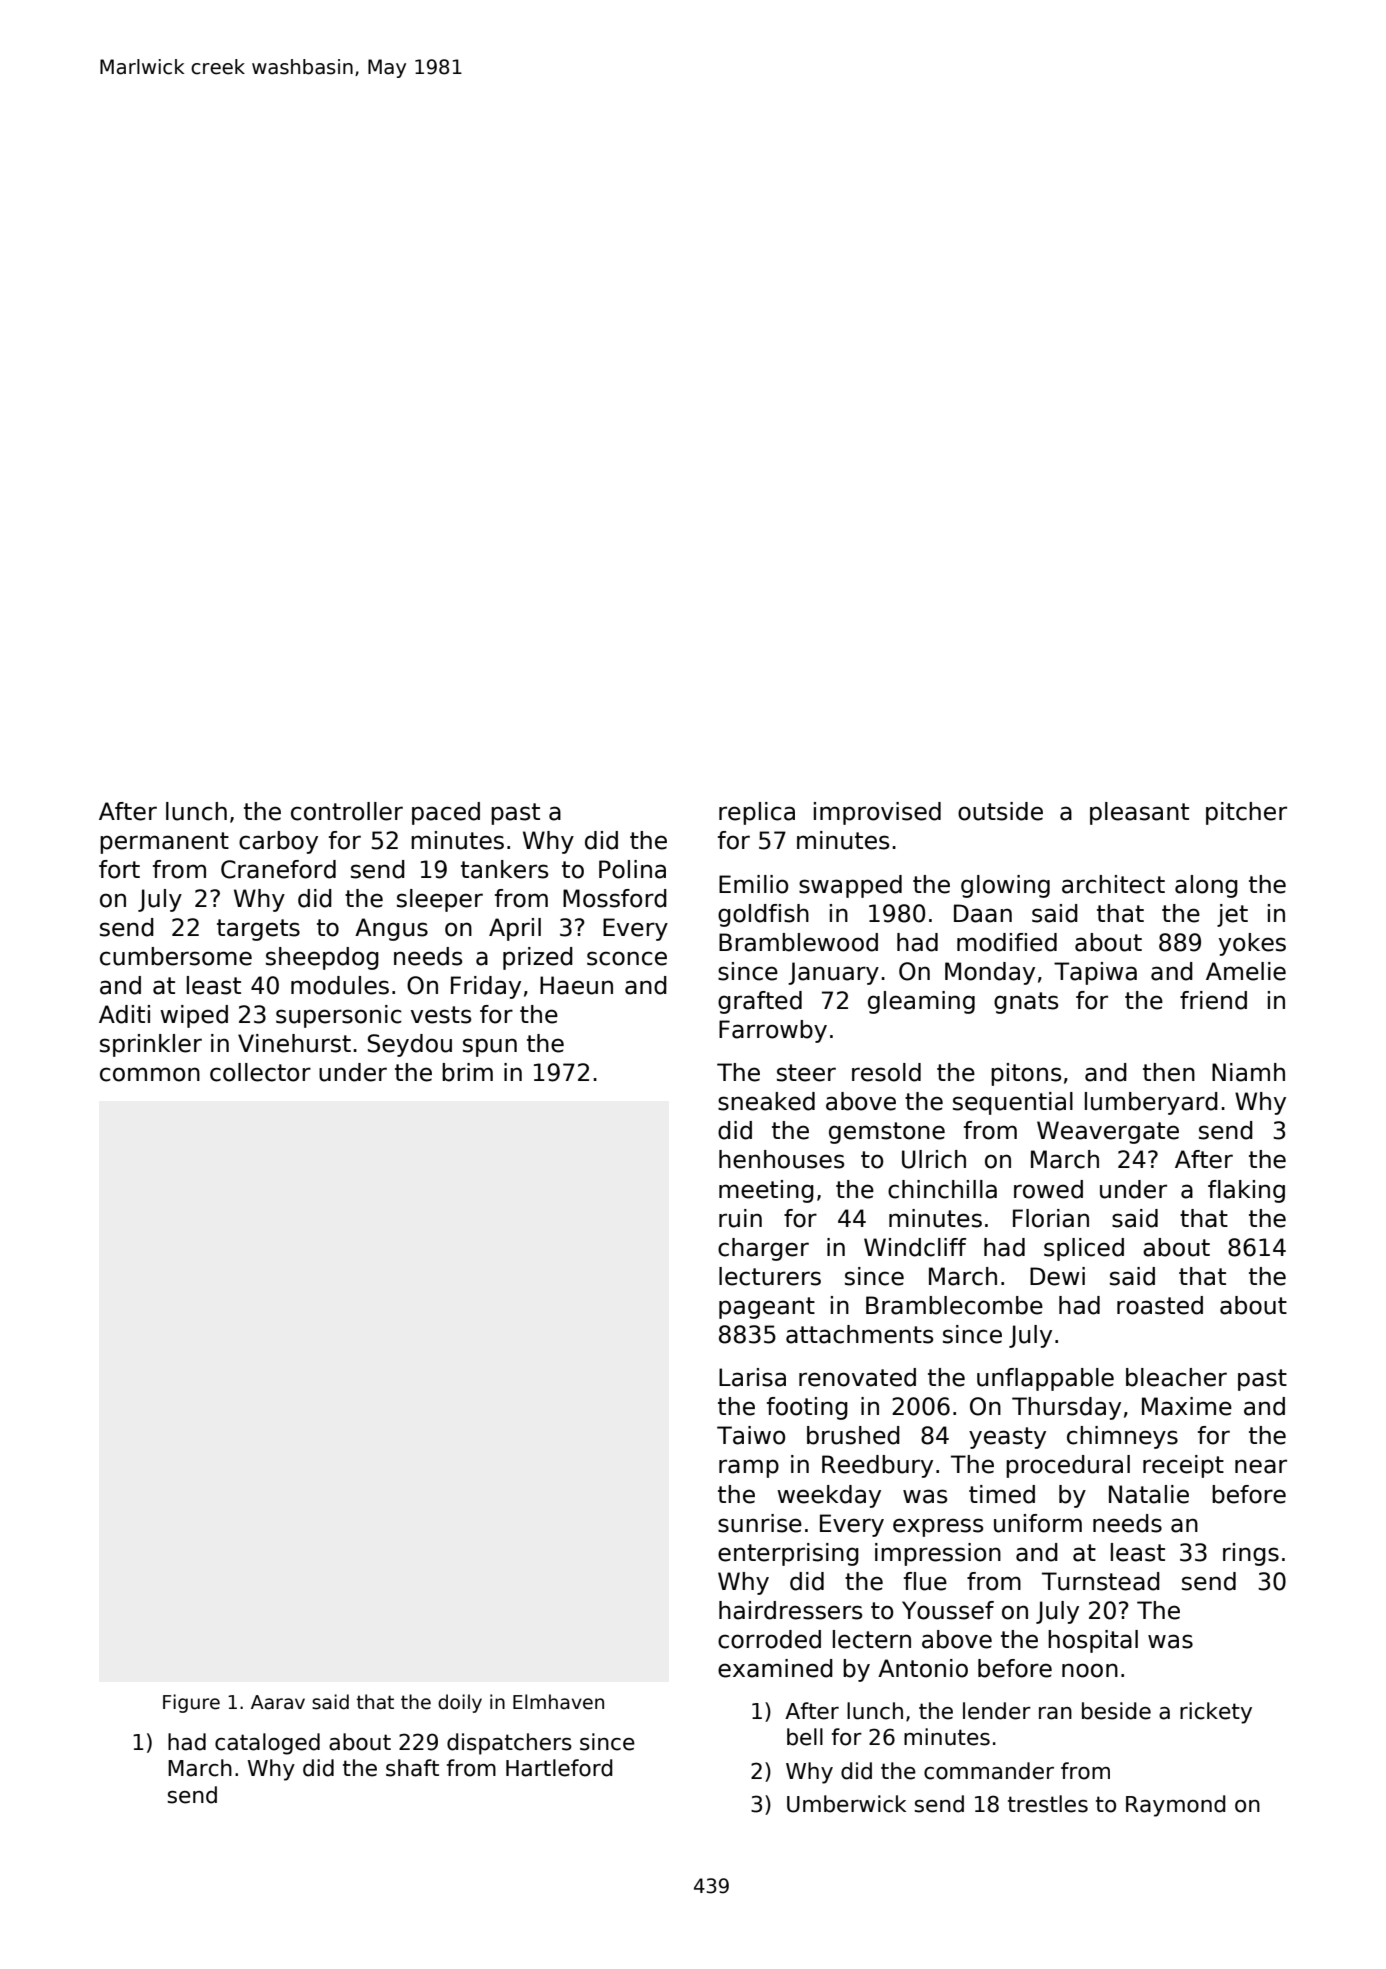 This image has height=1969, width=1386. I want to click on cataloged, so click(267, 1744).
